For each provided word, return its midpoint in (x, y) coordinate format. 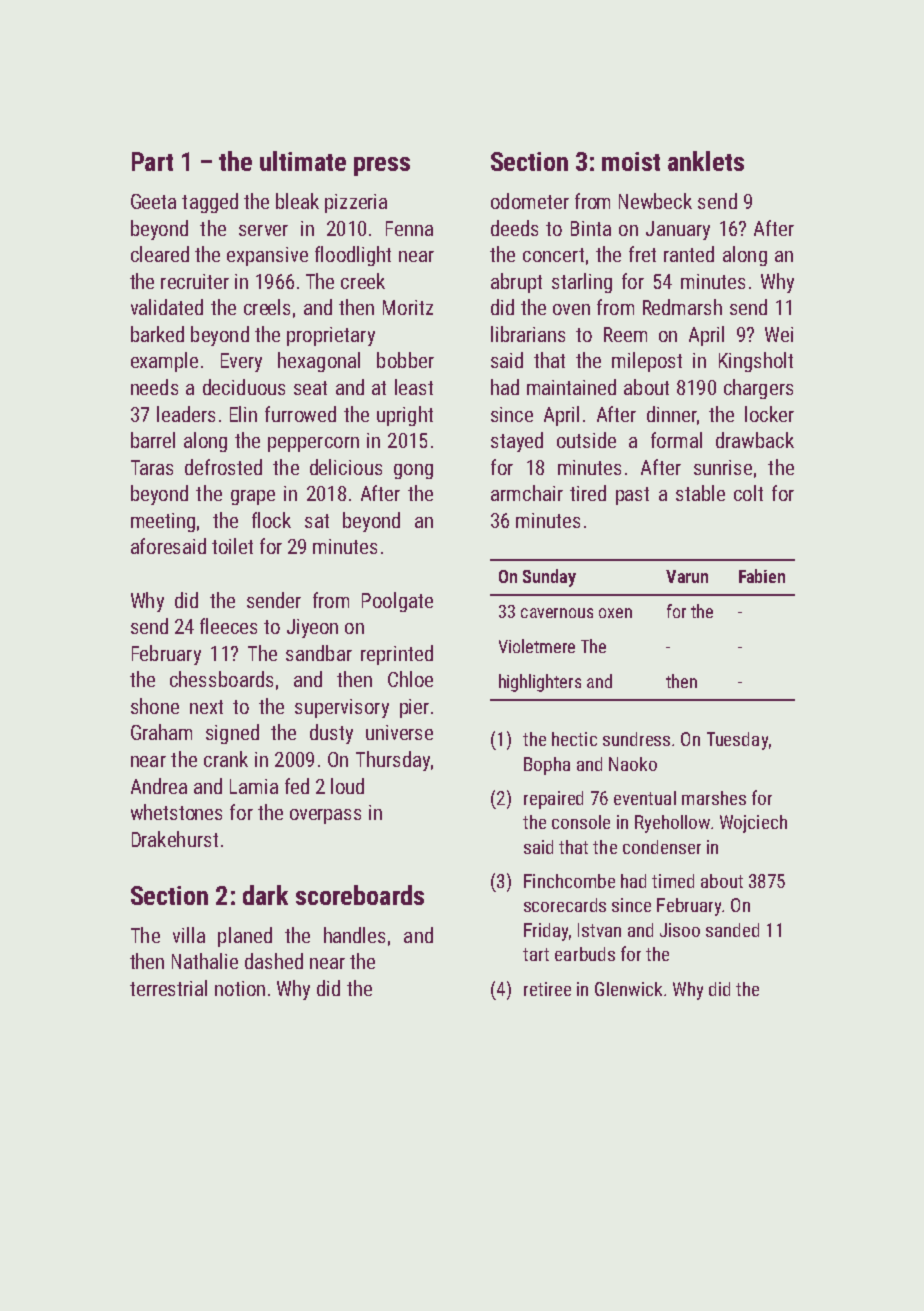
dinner (672, 414)
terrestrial (168, 988)
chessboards (221, 679)
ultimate (303, 161)
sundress (636, 739)
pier (414, 708)
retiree (547, 989)
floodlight (353, 256)
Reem (625, 334)
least (414, 387)
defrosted (223, 467)
